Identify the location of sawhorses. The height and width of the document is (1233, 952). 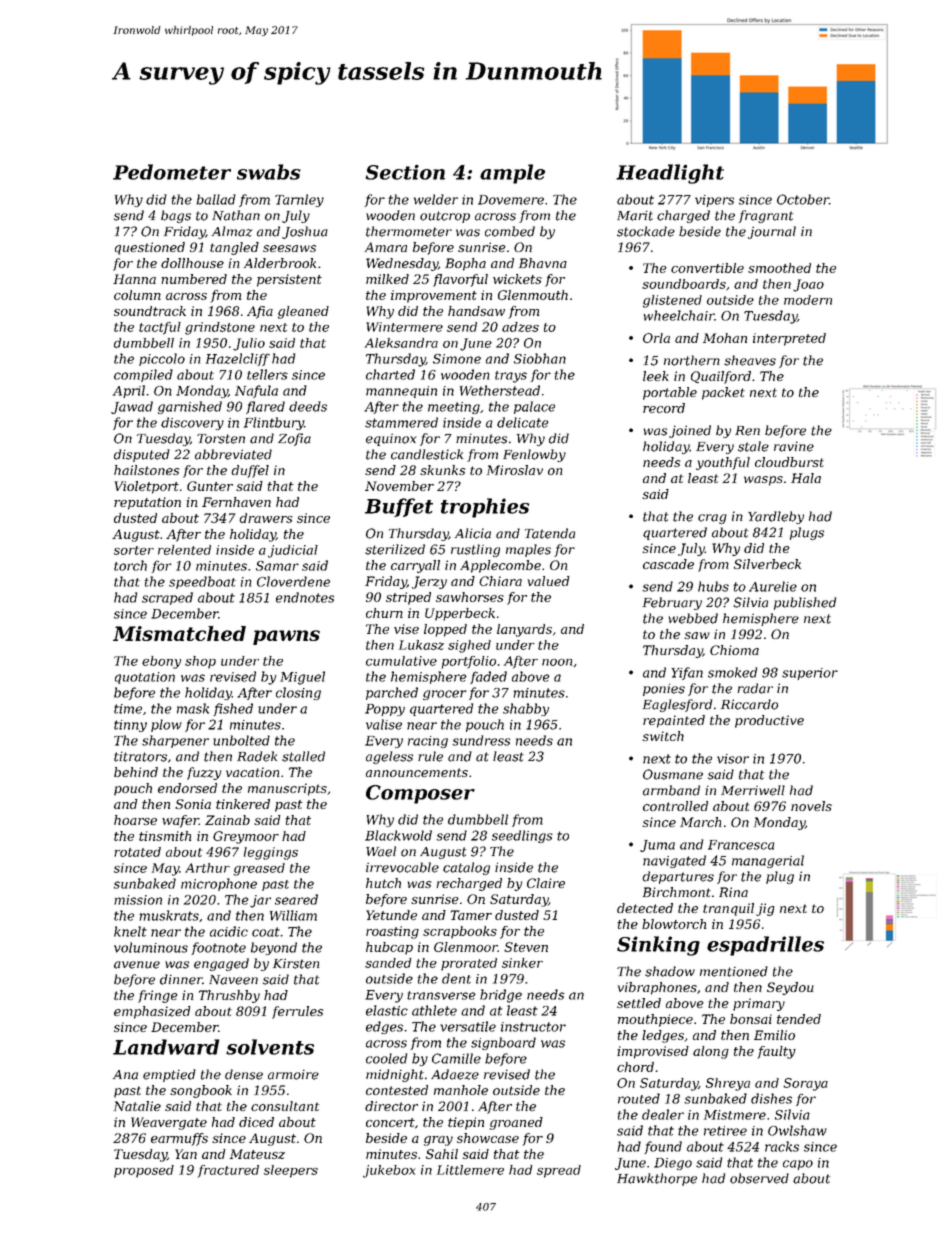
(470, 597).
